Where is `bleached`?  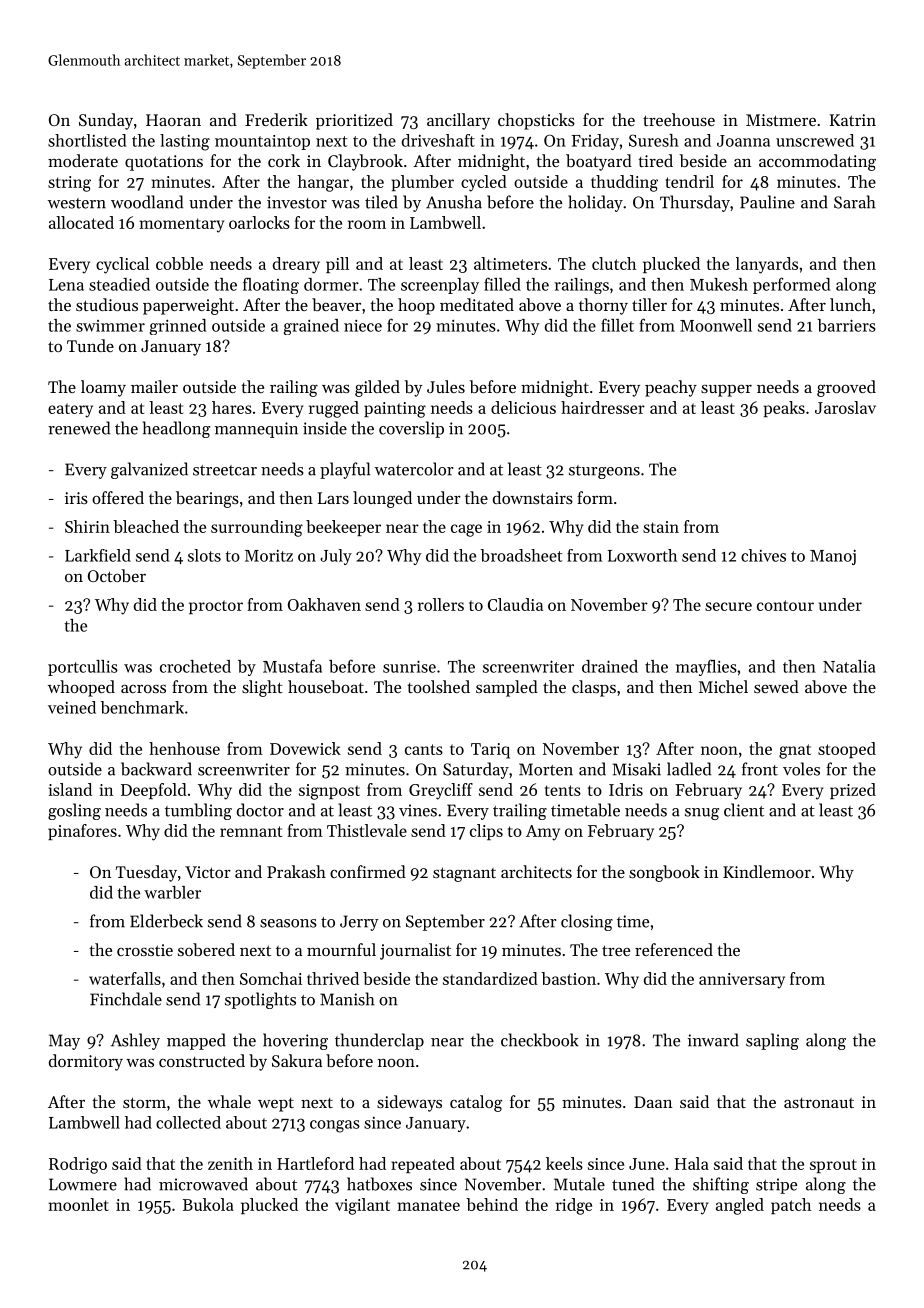
bleached is located at coordinates (146, 526).
